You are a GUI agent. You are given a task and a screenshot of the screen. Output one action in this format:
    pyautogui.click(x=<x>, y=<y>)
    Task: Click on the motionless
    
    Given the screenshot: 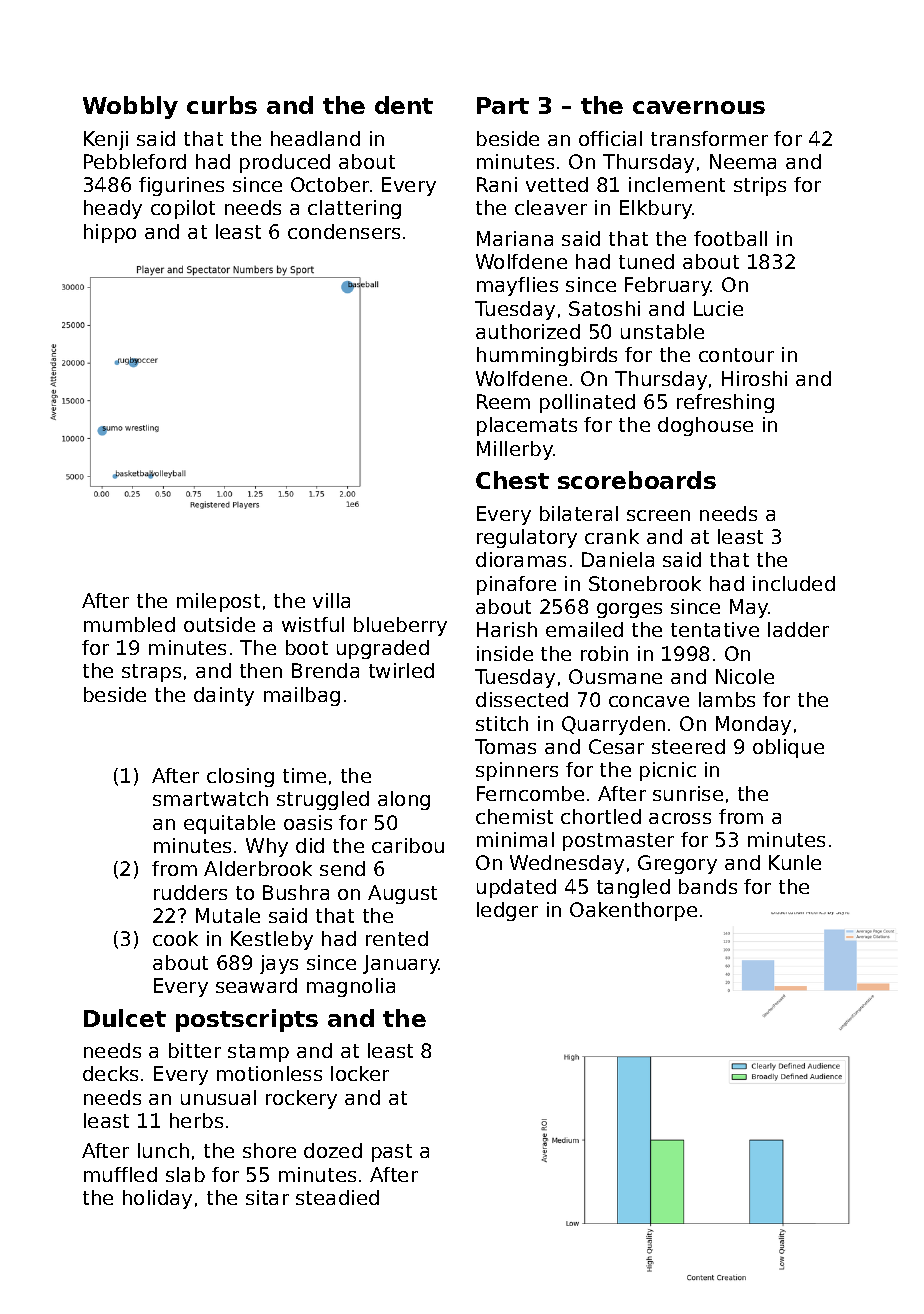 What is the action you would take?
    pyautogui.click(x=269, y=1073)
